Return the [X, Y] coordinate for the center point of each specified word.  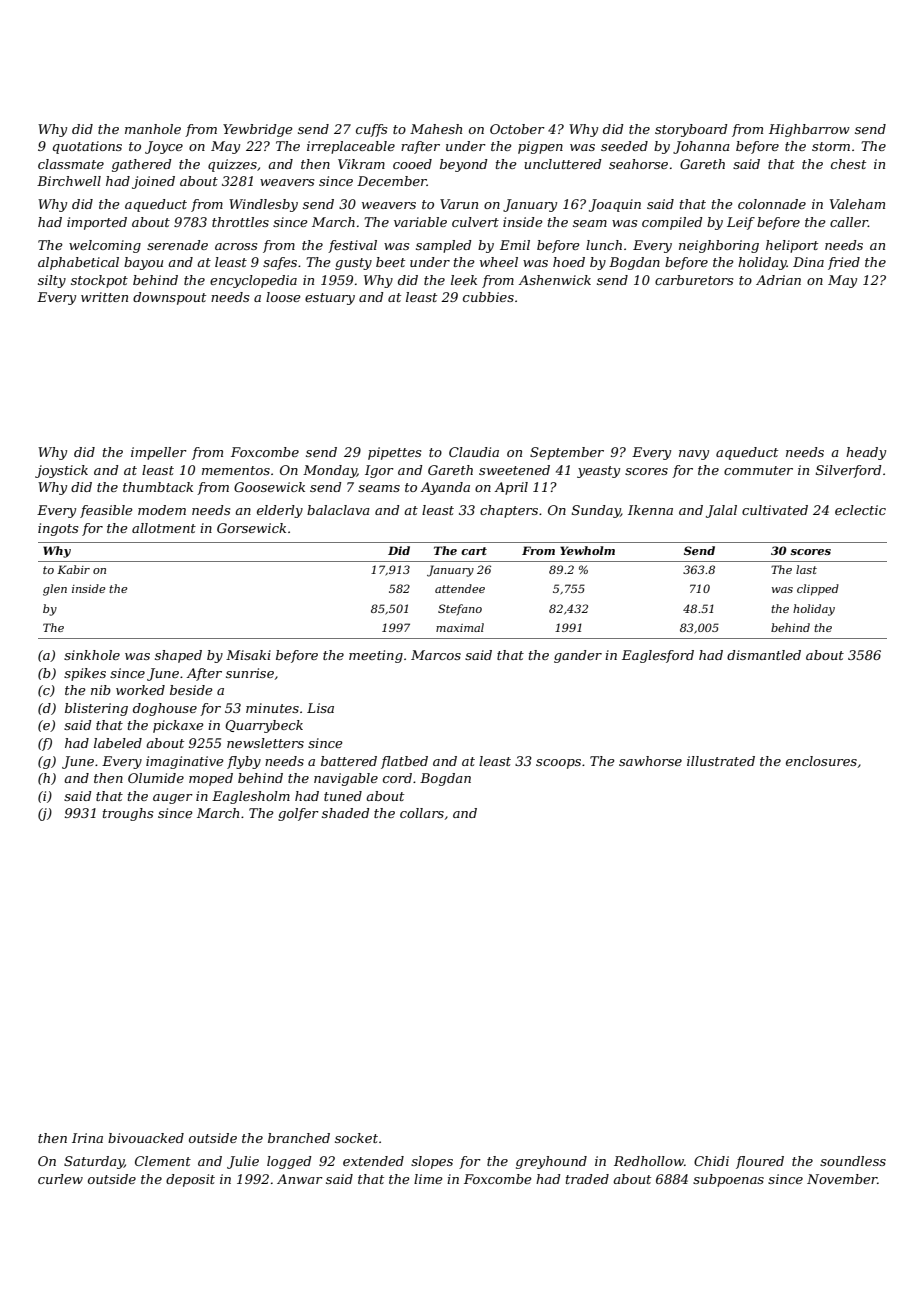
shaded [346, 813]
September [567, 453]
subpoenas [728, 1180]
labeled [118, 743]
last [806, 569]
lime [428, 1179]
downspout [169, 298]
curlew [60, 1179]
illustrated [721, 761]
